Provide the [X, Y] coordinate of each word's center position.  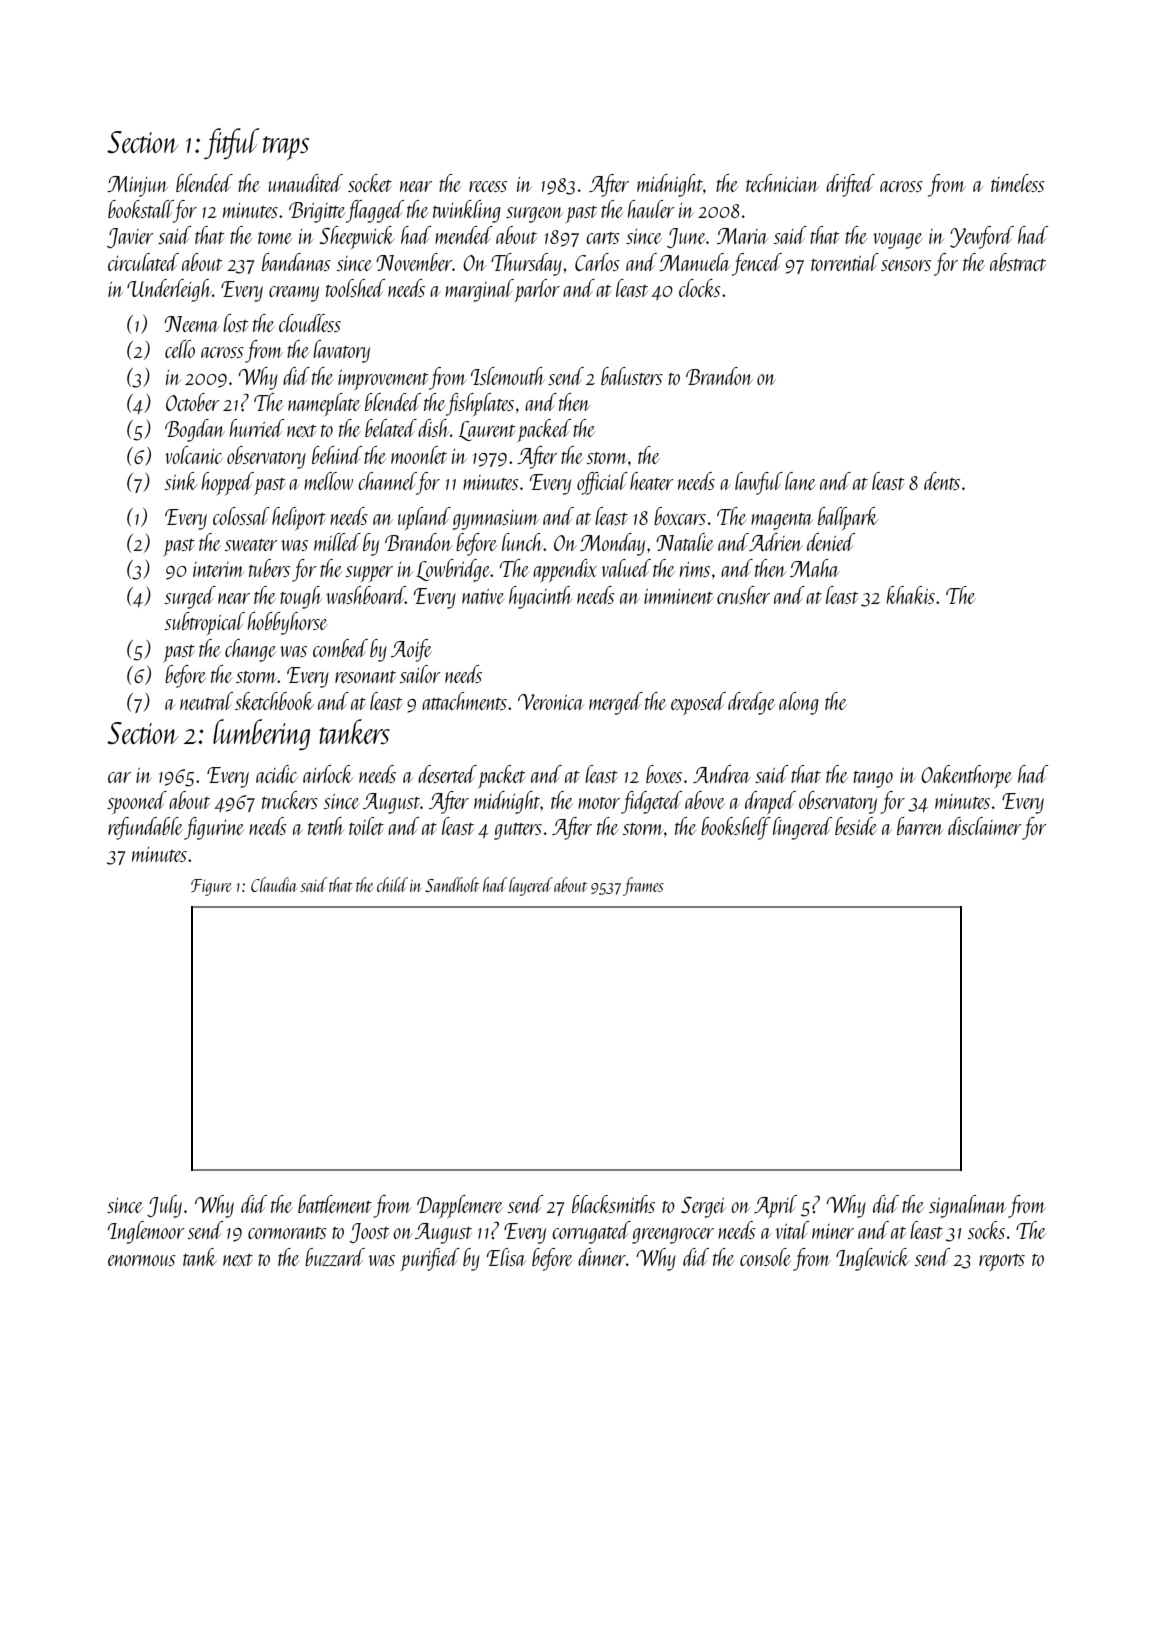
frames [643, 886]
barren [920, 826]
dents [942, 481]
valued [626, 568]
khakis [910, 595]
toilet [366, 826]
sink [181, 481]
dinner [602, 1257]
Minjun [137, 186]
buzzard [335, 1257]
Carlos [597, 262]
